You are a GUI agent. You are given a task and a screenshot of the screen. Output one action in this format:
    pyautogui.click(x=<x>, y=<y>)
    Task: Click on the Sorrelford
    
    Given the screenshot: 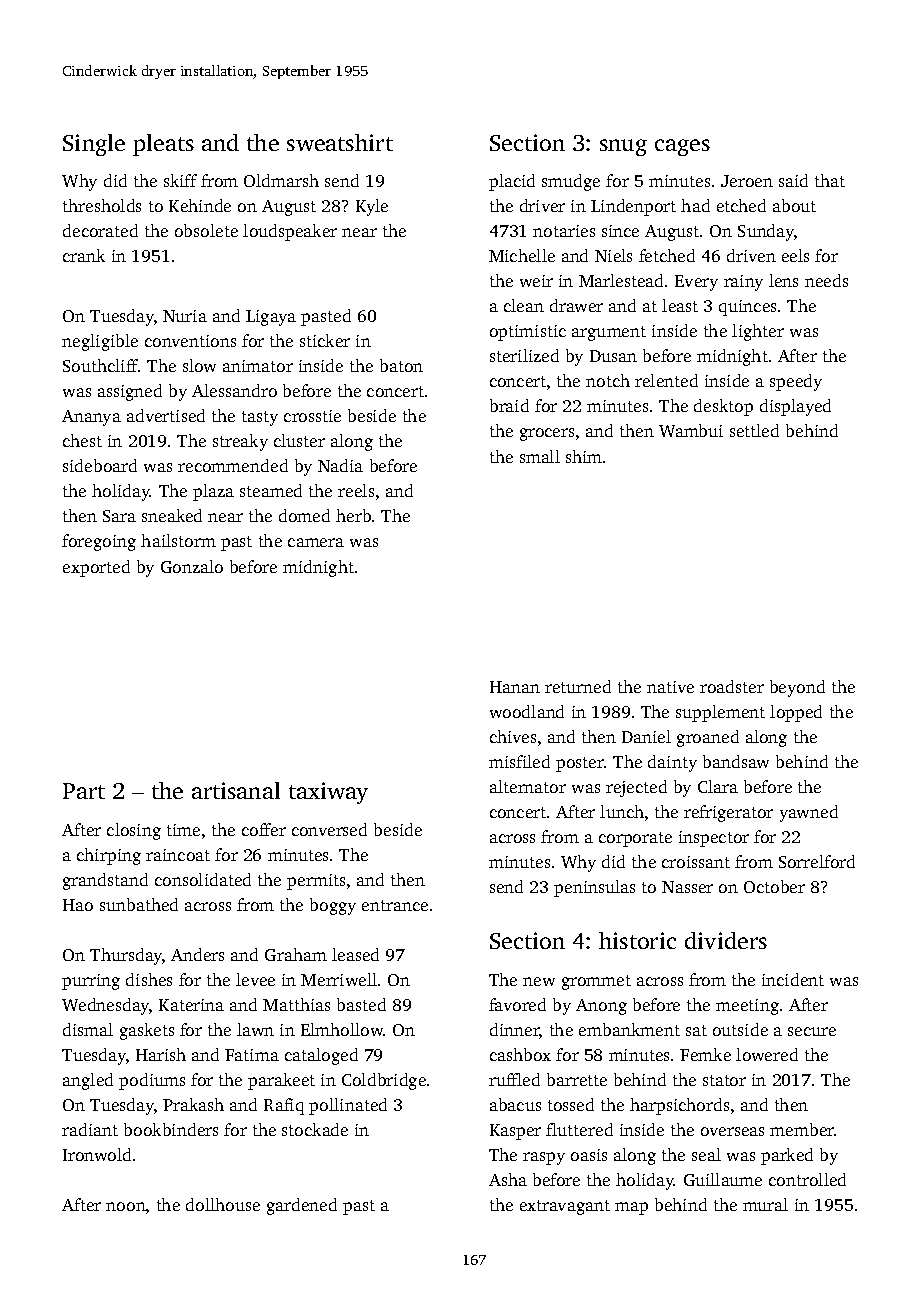 What is the action you would take?
    pyautogui.click(x=817, y=861)
